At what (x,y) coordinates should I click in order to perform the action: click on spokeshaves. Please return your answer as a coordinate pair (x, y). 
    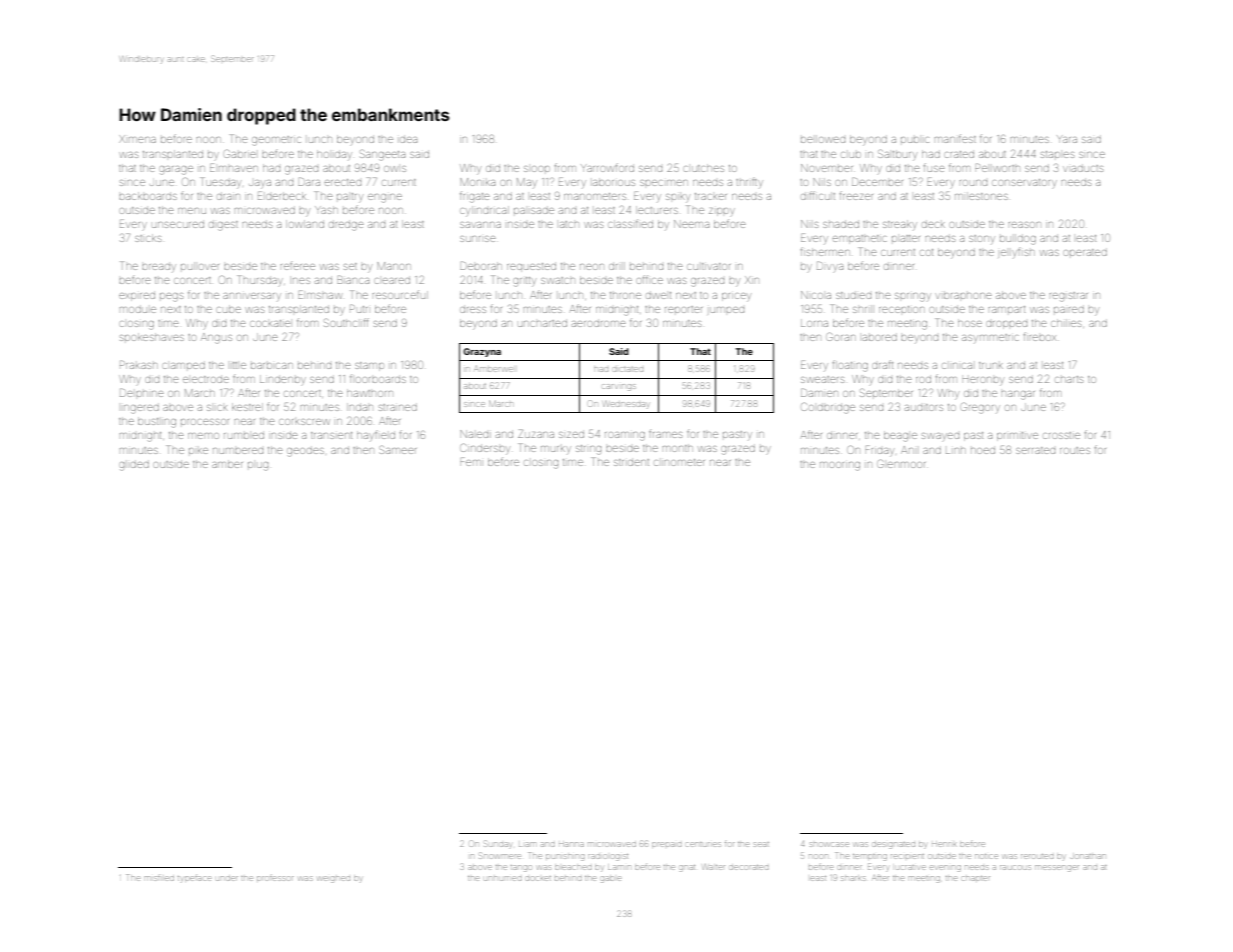
    Looking at the image, I should click on (152, 337).
